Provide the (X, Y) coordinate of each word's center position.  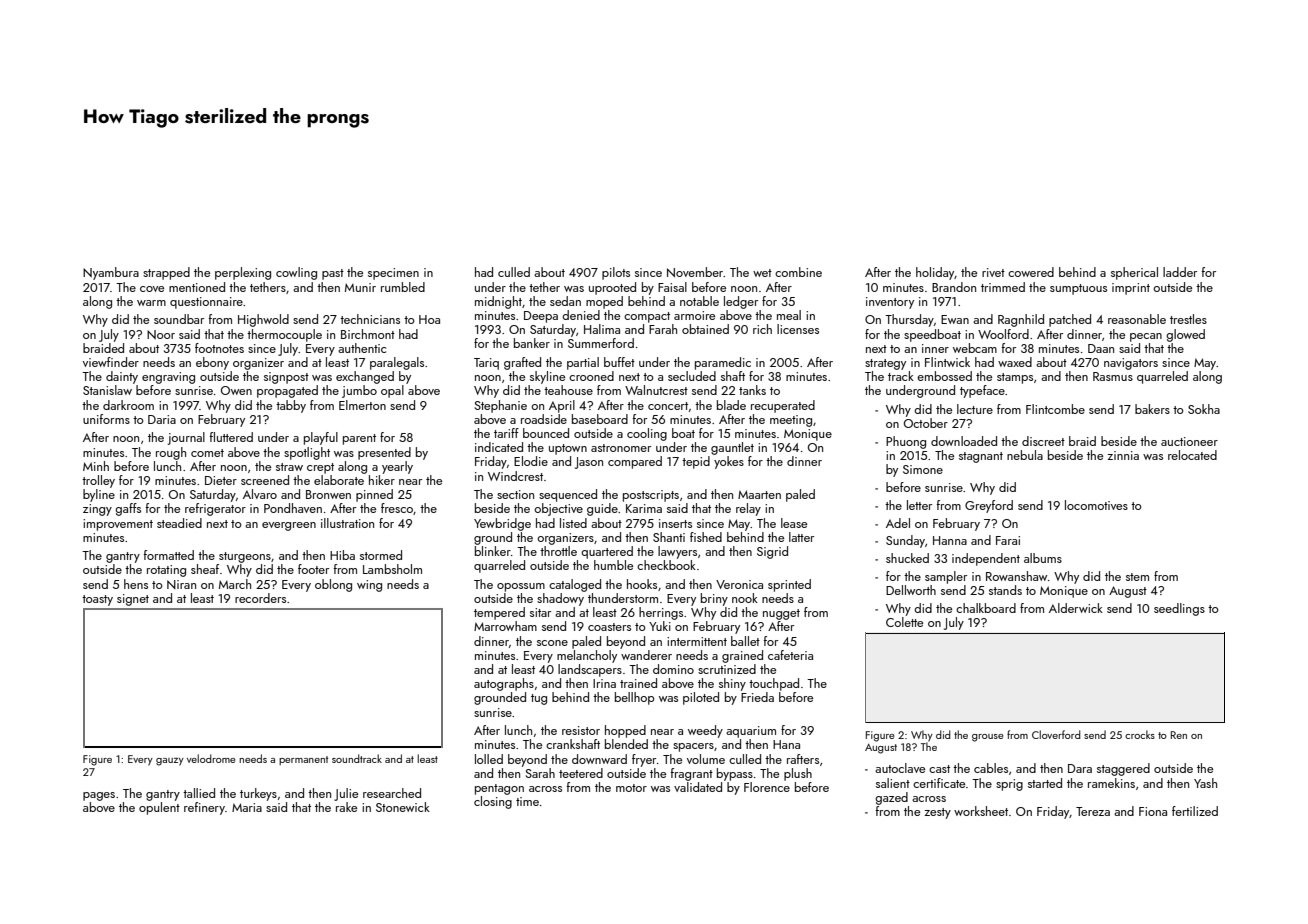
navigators (1131, 364)
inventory (890, 303)
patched (1070, 320)
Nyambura (111, 273)
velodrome (211, 758)
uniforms (106, 419)
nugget (781, 614)
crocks (1140, 734)
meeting (791, 421)
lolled (489, 759)
